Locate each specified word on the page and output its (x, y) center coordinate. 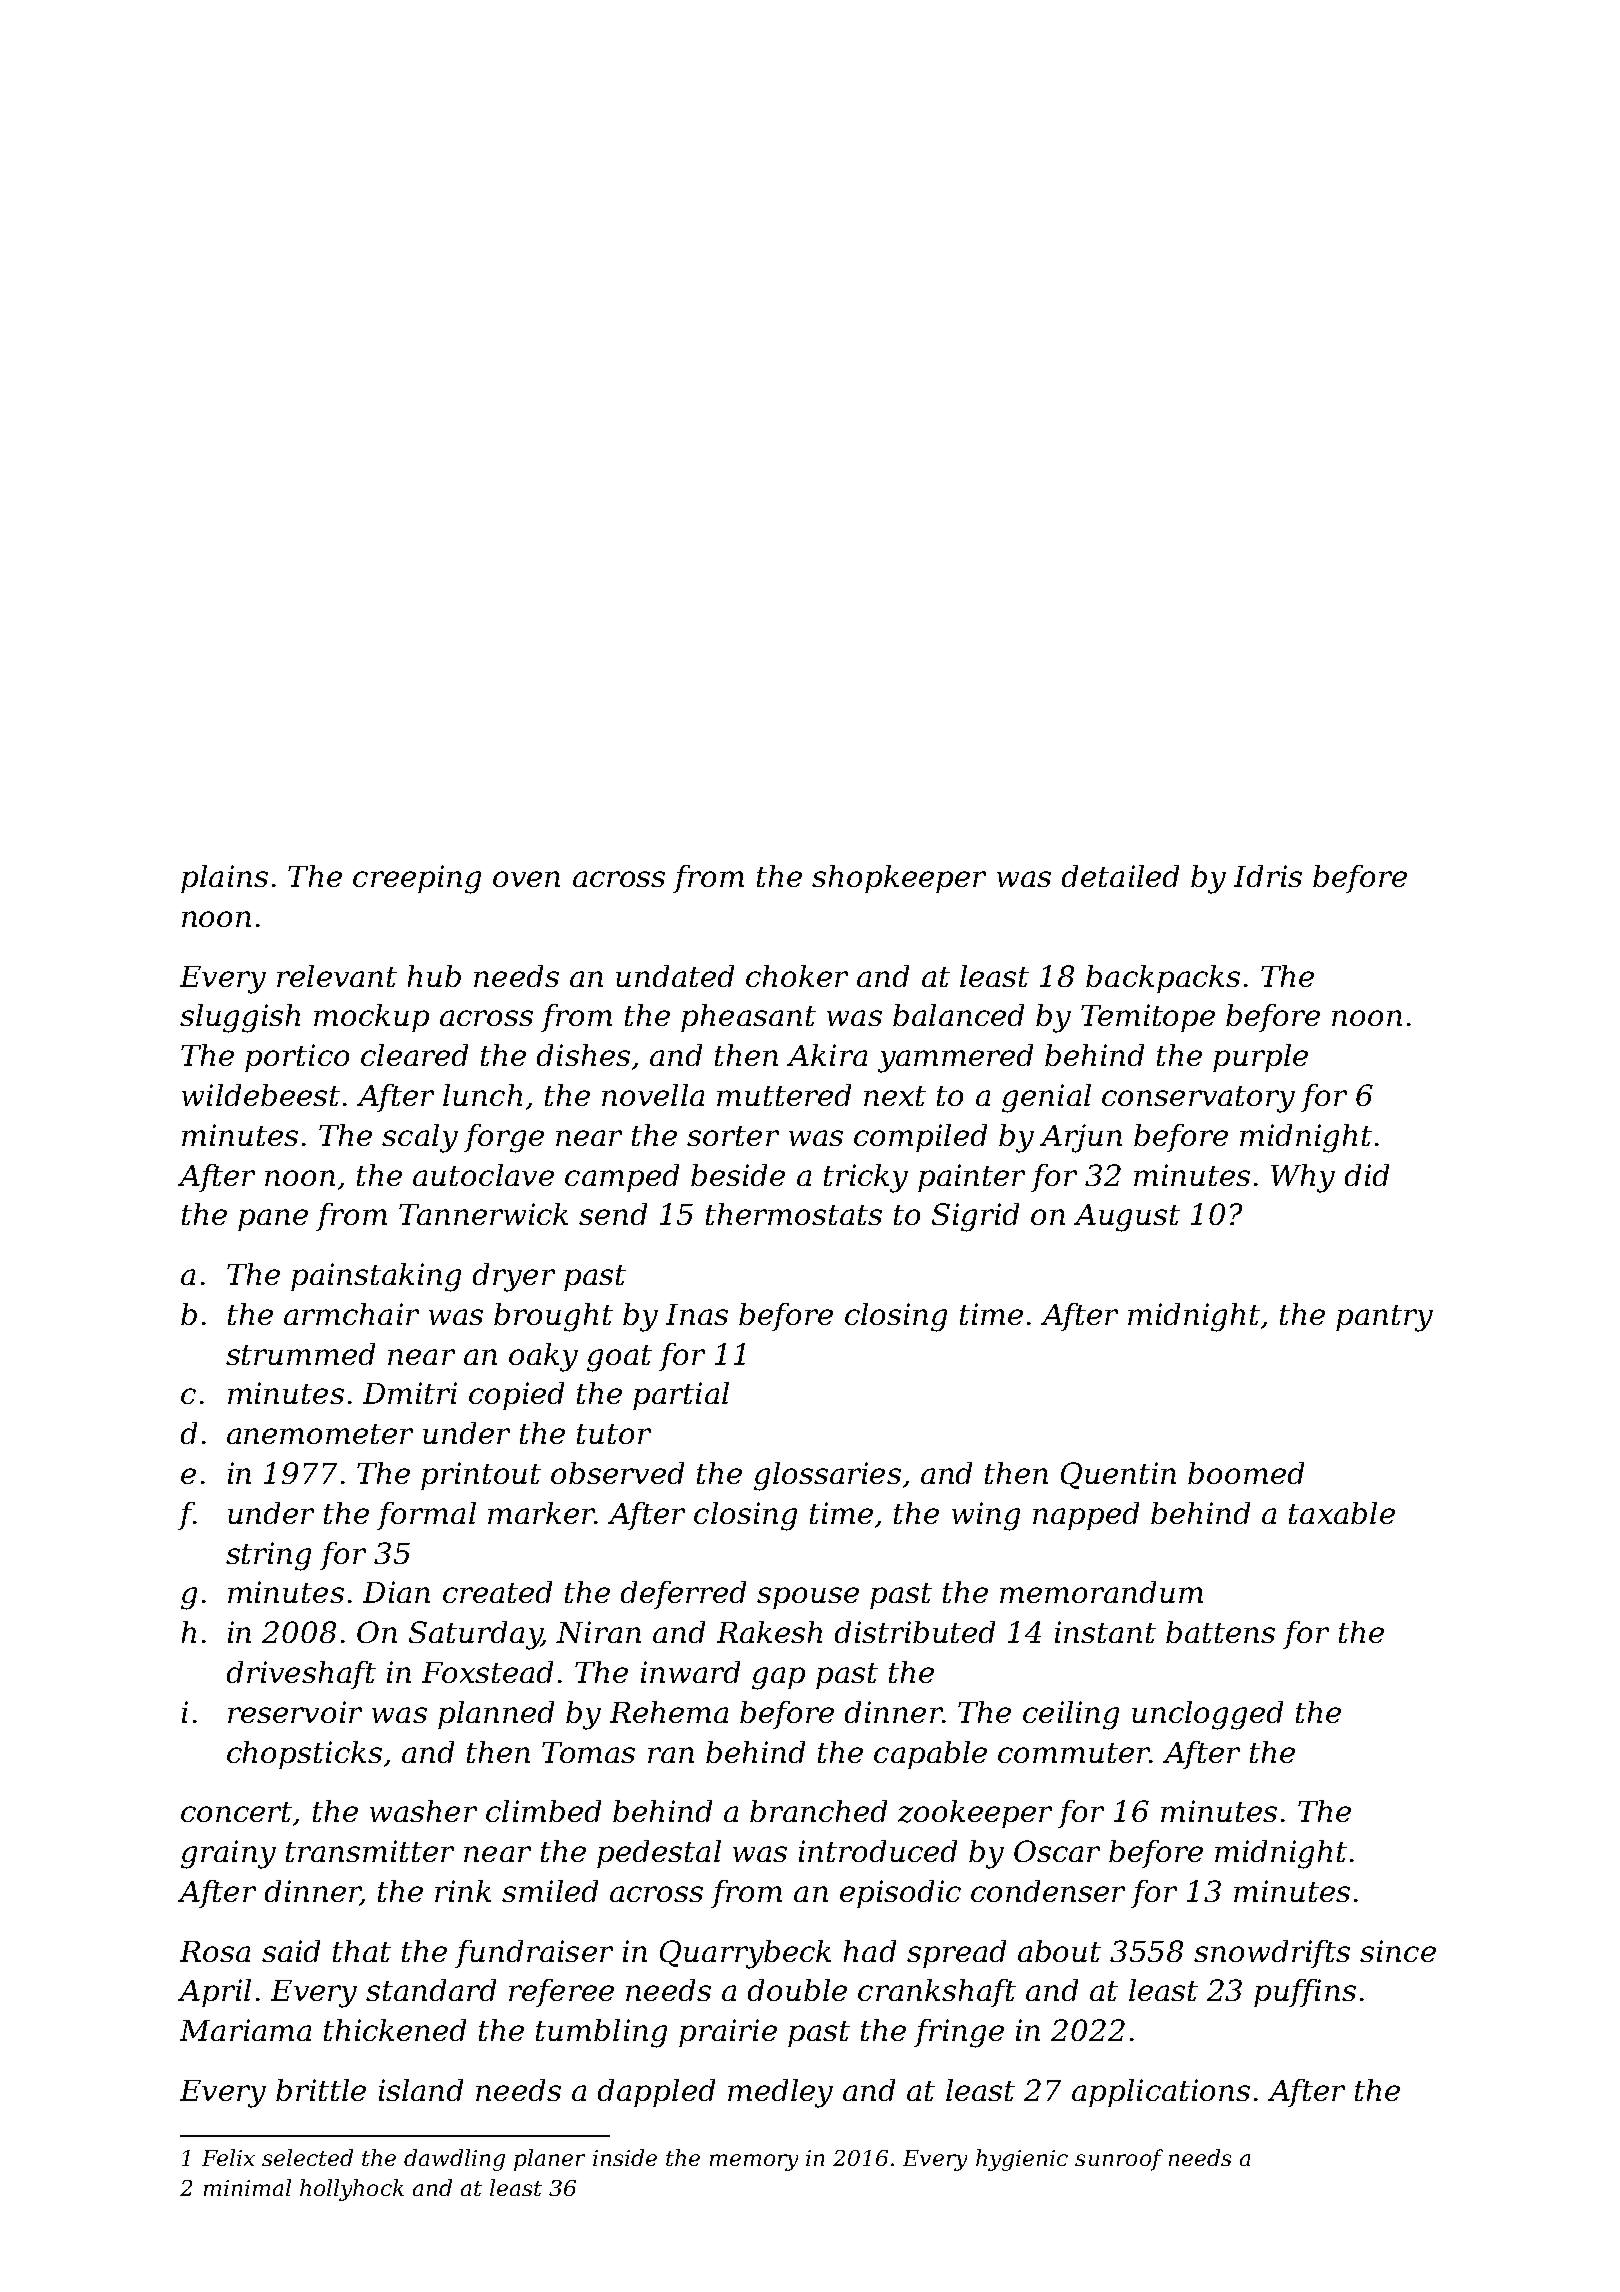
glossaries (827, 1476)
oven (526, 879)
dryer (514, 1277)
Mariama (245, 2030)
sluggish (240, 1018)
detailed (1120, 876)
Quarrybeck (745, 1954)
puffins (1305, 1993)
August (1127, 1218)
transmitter (370, 1851)
